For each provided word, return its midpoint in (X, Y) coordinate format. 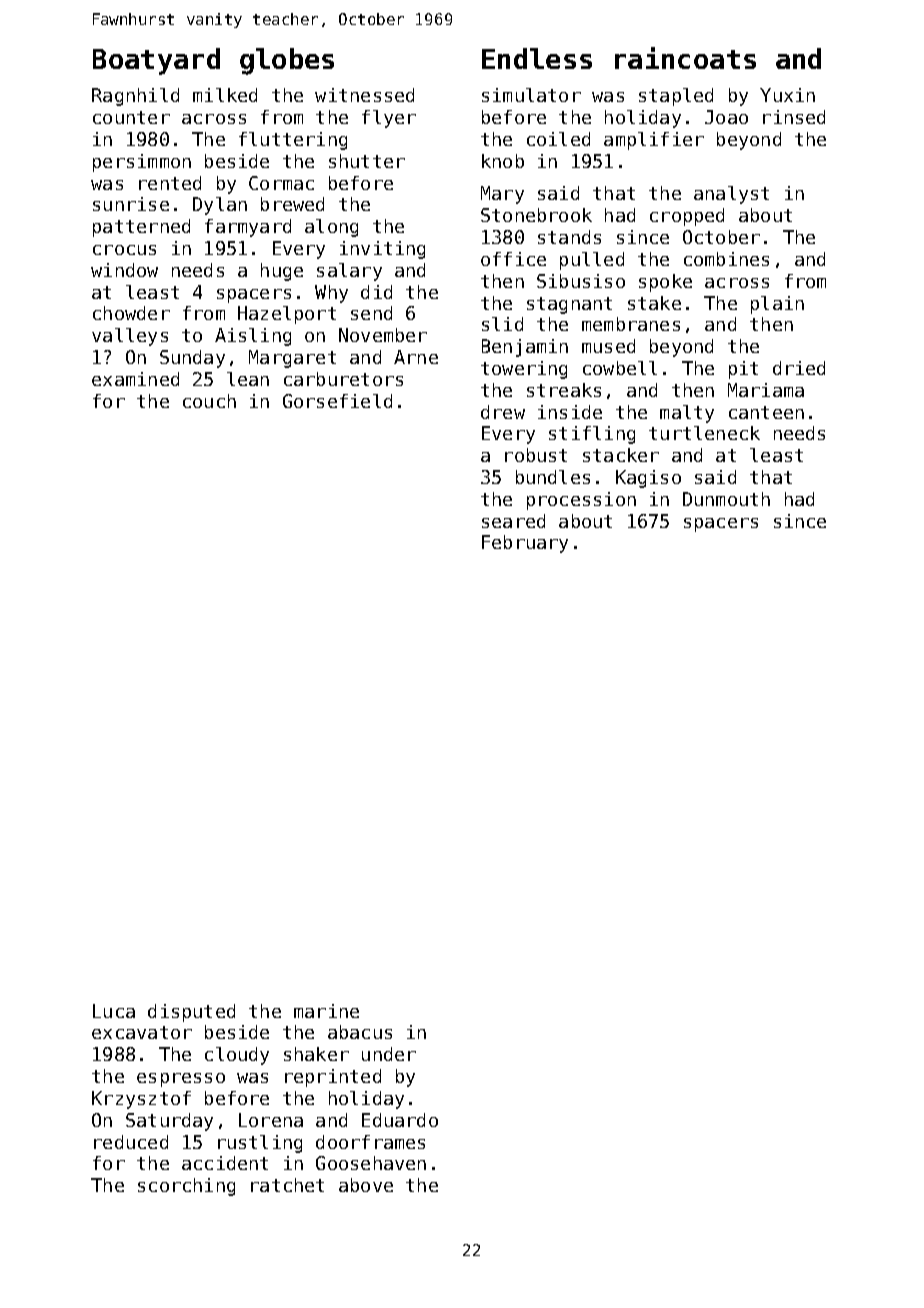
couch (209, 401)
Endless (537, 58)
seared (513, 521)
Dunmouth (726, 499)
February (525, 544)
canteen (766, 412)
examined (135, 379)
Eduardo (400, 1120)
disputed (191, 1013)
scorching (186, 1187)
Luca (114, 1011)
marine (326, 1011)
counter (131, 117)
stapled (676, 97)
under (389, 1054)
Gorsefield (337, 401)
